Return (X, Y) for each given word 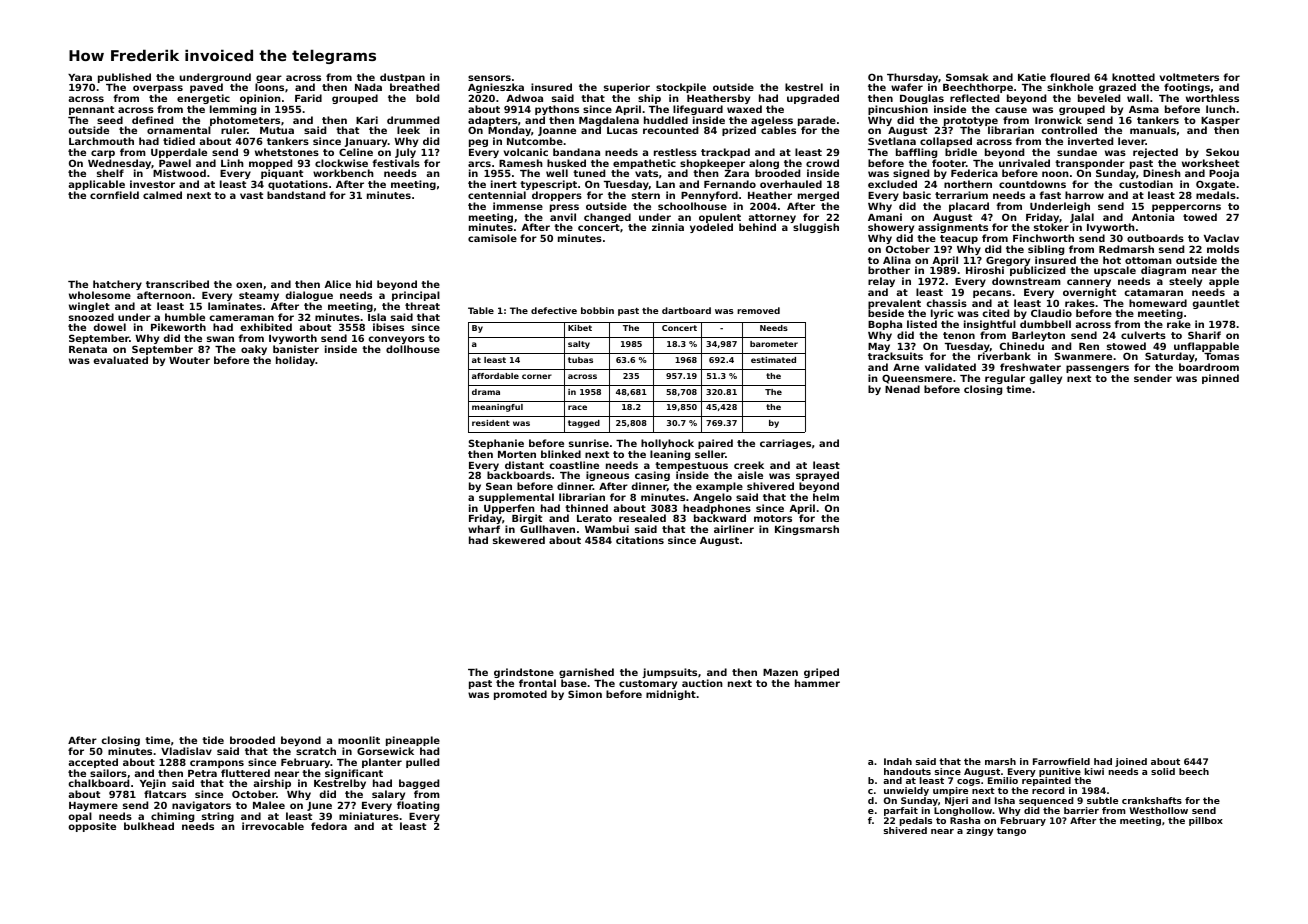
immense (518, 206)
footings (1187, 89)
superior (627, 88)
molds (1223, 249)
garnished (586, 673)
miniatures (369, 816)
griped (821, 673)
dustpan (402, 78)
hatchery (117, 285)
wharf (484, 529)
